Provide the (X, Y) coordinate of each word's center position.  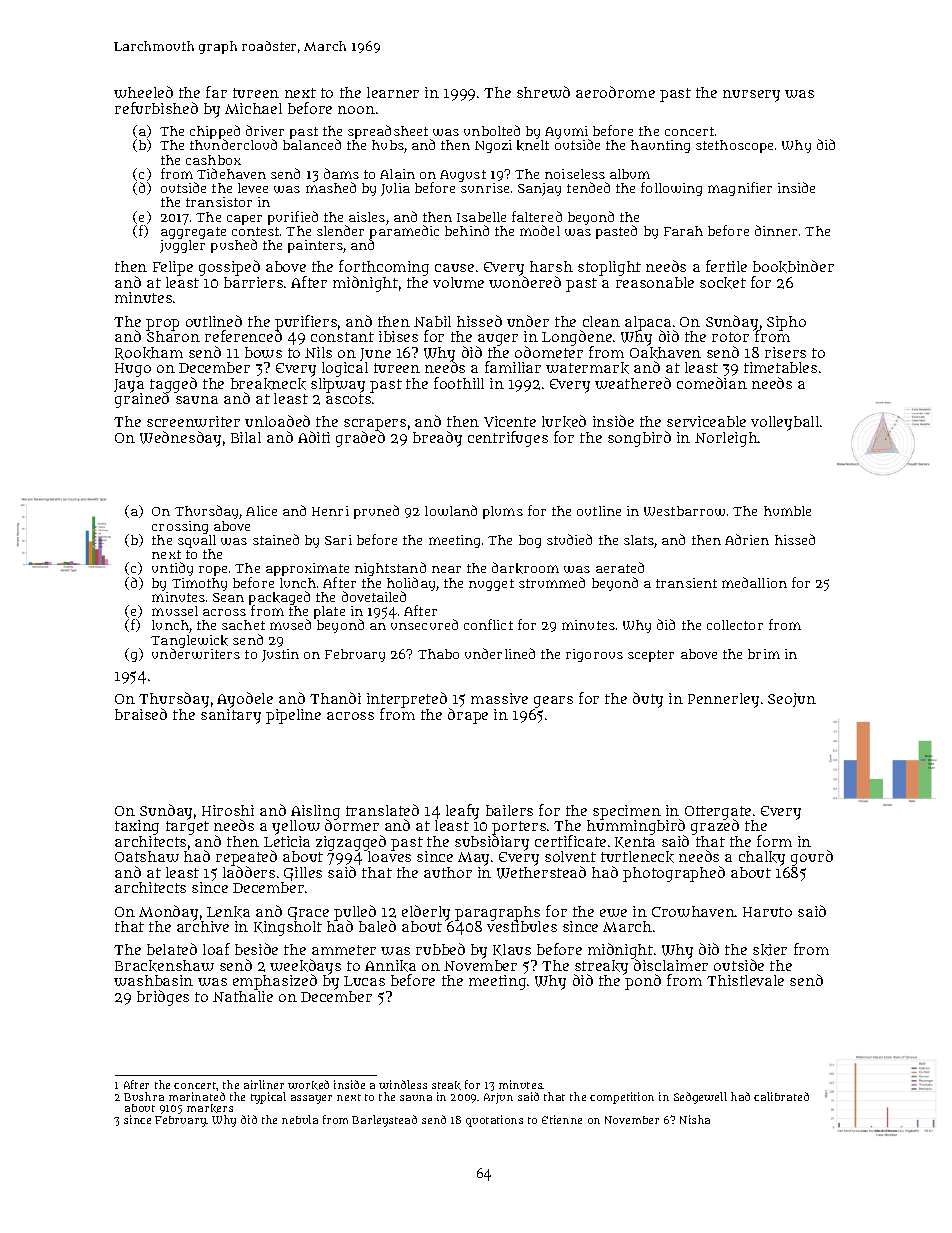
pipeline (293, 716)
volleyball (785, 423)
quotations (494, 1121)
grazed (715, 827)
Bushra (144, 1096)
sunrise (485, 188)
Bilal (246, 437)
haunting (660, 146)
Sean (228, 597)
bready (437, 439)
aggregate (193, 233)
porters (519, 828)
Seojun (792, 700)
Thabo (438, 654)
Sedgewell (700, 1098)
